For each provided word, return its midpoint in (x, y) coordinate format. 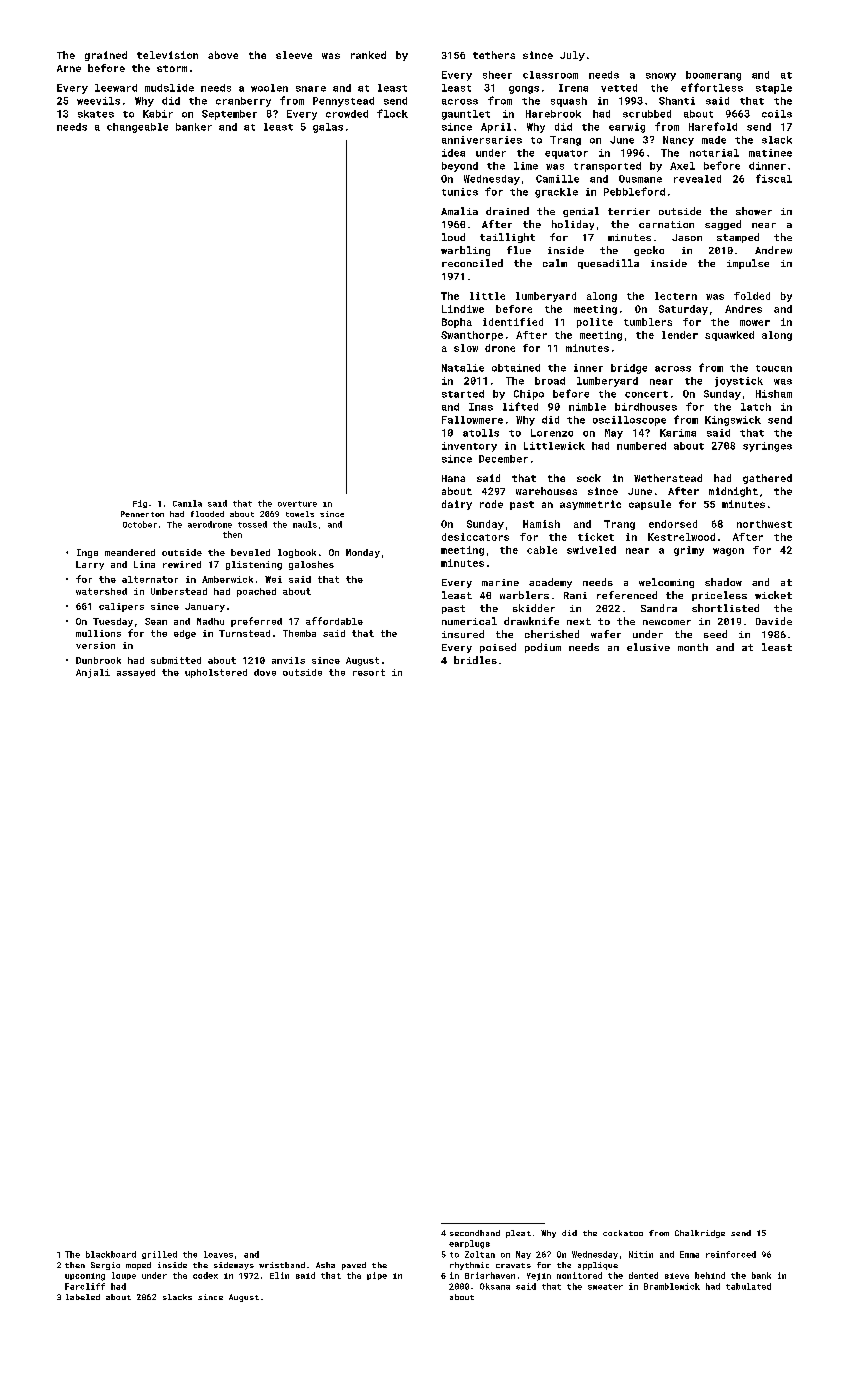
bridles (475, 660)
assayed (136, 673)
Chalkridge (700, 1234)
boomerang (713, 76)
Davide (774, 621)
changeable (137, 128)
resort (369, 672)
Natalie (463, 368)
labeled (83, 1297)
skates (96, 114)
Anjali (93, 673)
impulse (748, 264)
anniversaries (482, 140)
